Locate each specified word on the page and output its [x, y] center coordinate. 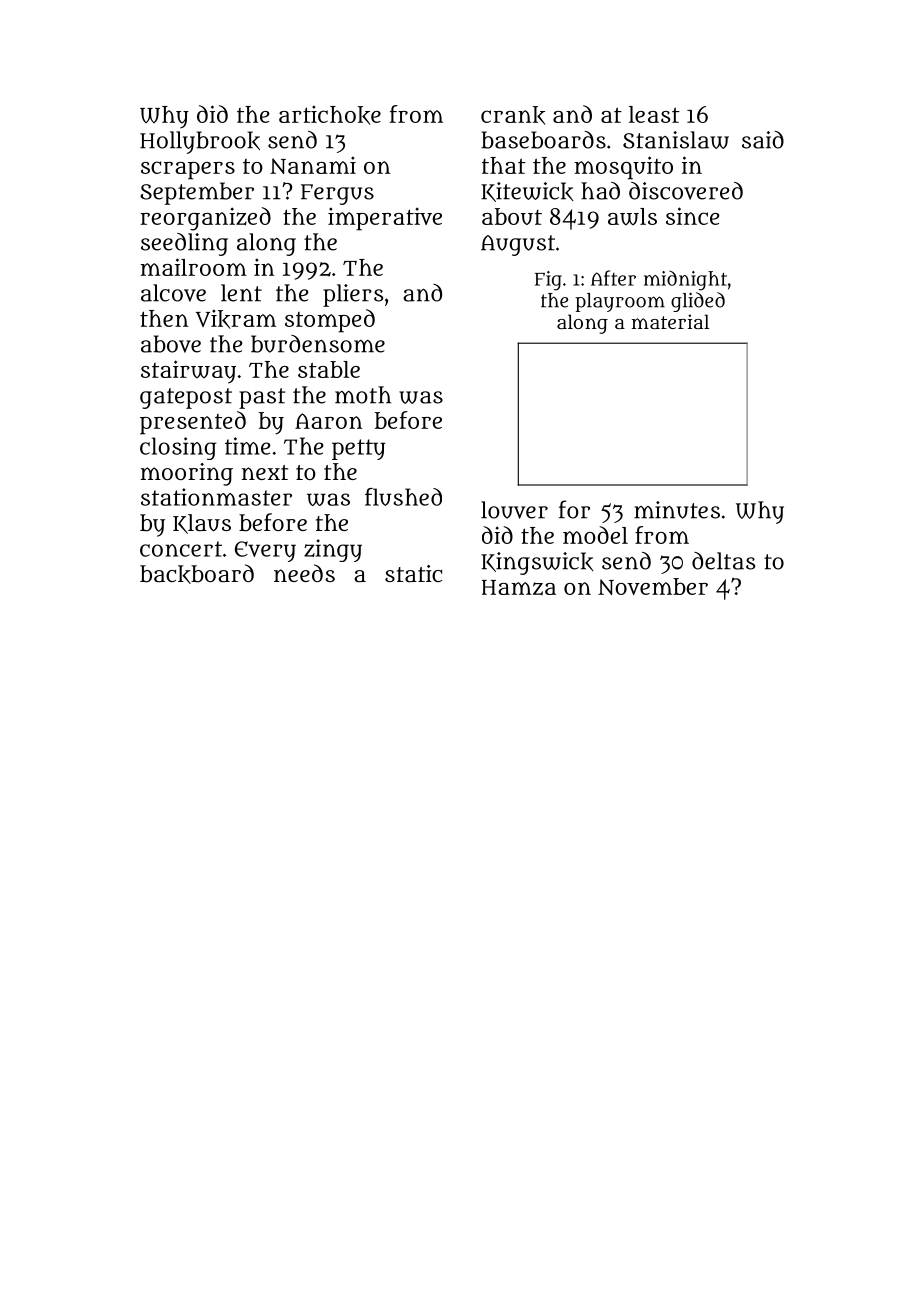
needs [304, 573]
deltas [723, 561]
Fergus [337, 194]
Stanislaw [676, 140]
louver [514, 510]
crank [513, 115]
